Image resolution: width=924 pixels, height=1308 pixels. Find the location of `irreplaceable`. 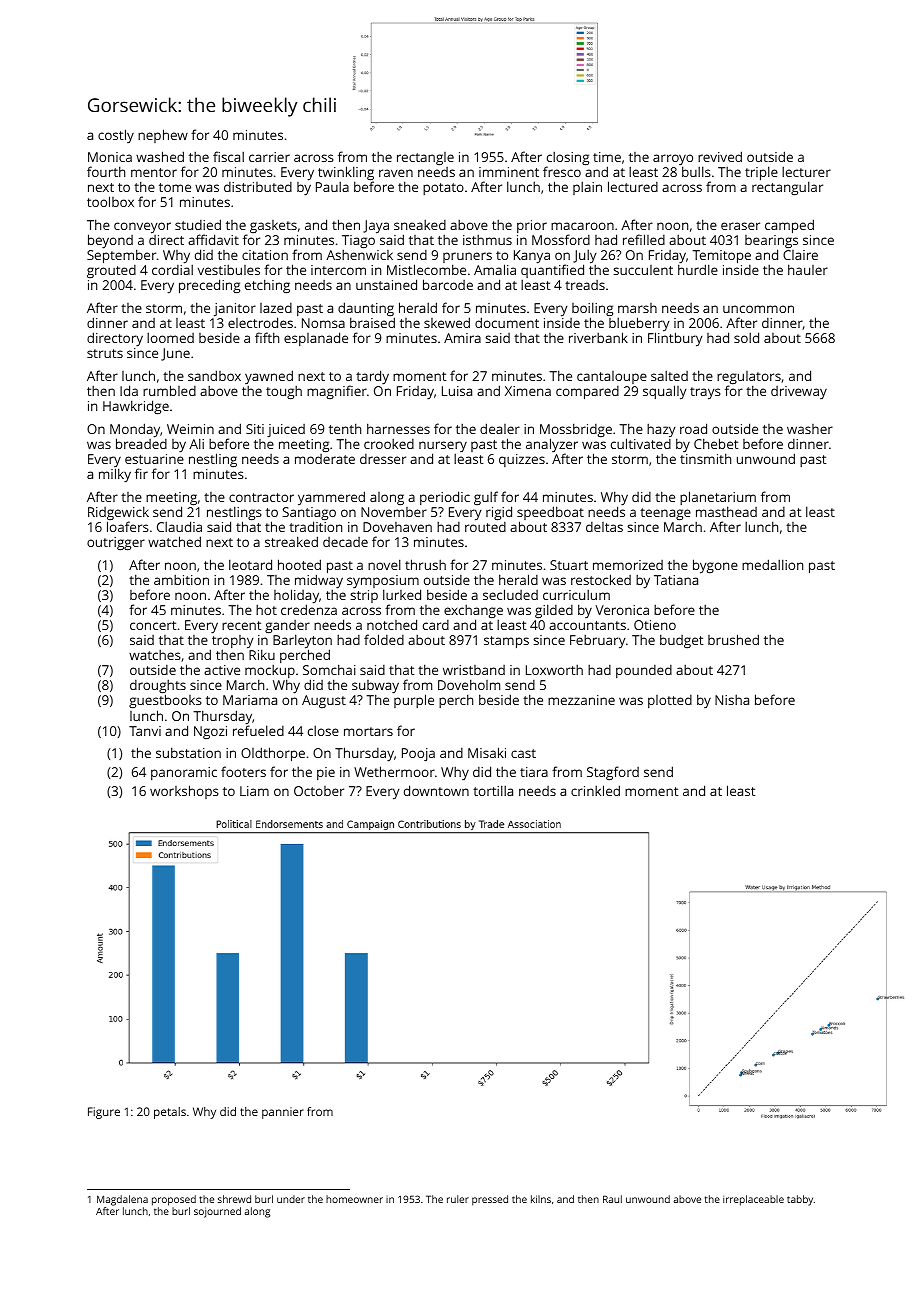

irreplaceable is located at coordinates (753, 1200).
